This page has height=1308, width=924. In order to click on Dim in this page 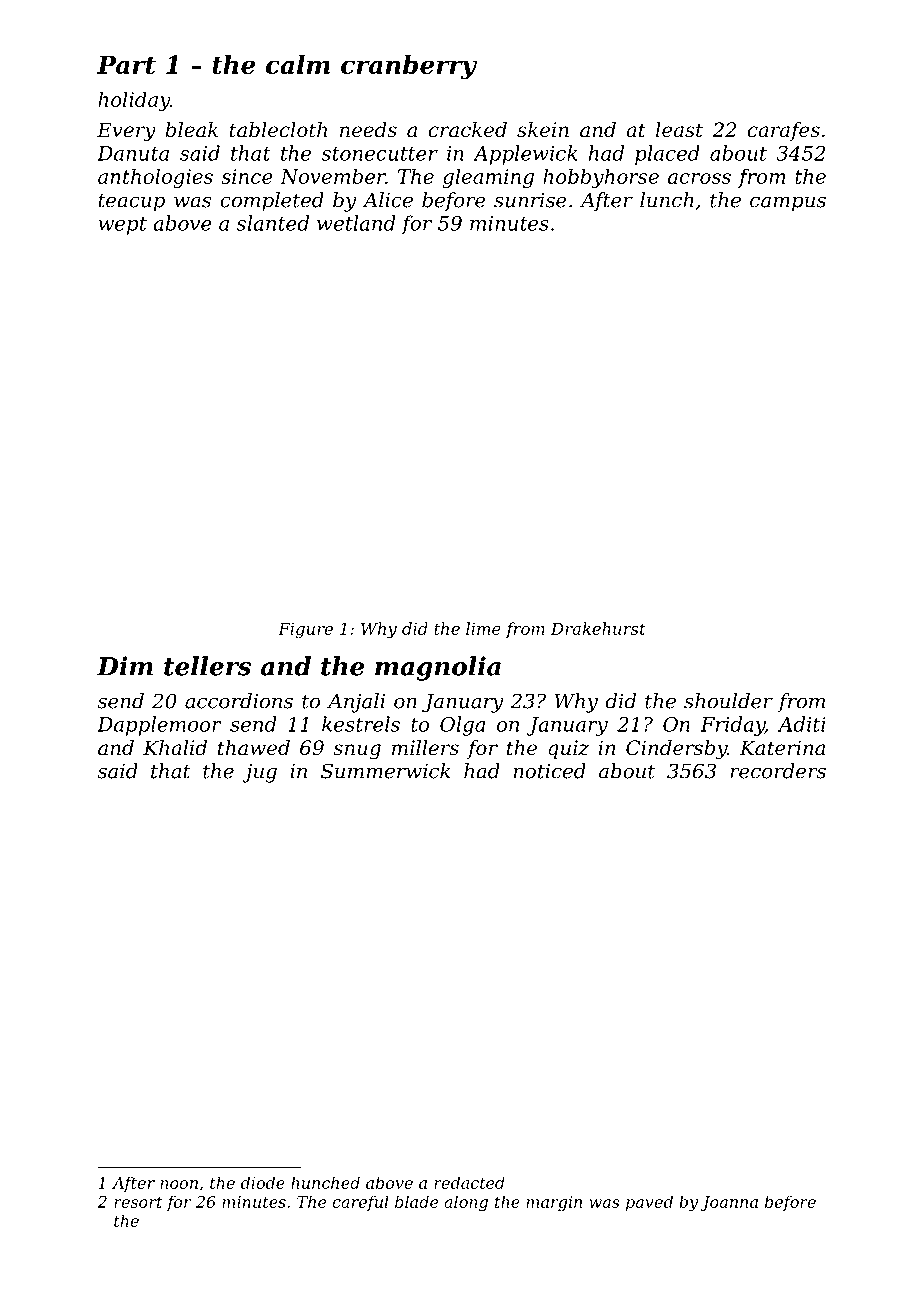, I will do `click(125, 666)`.
